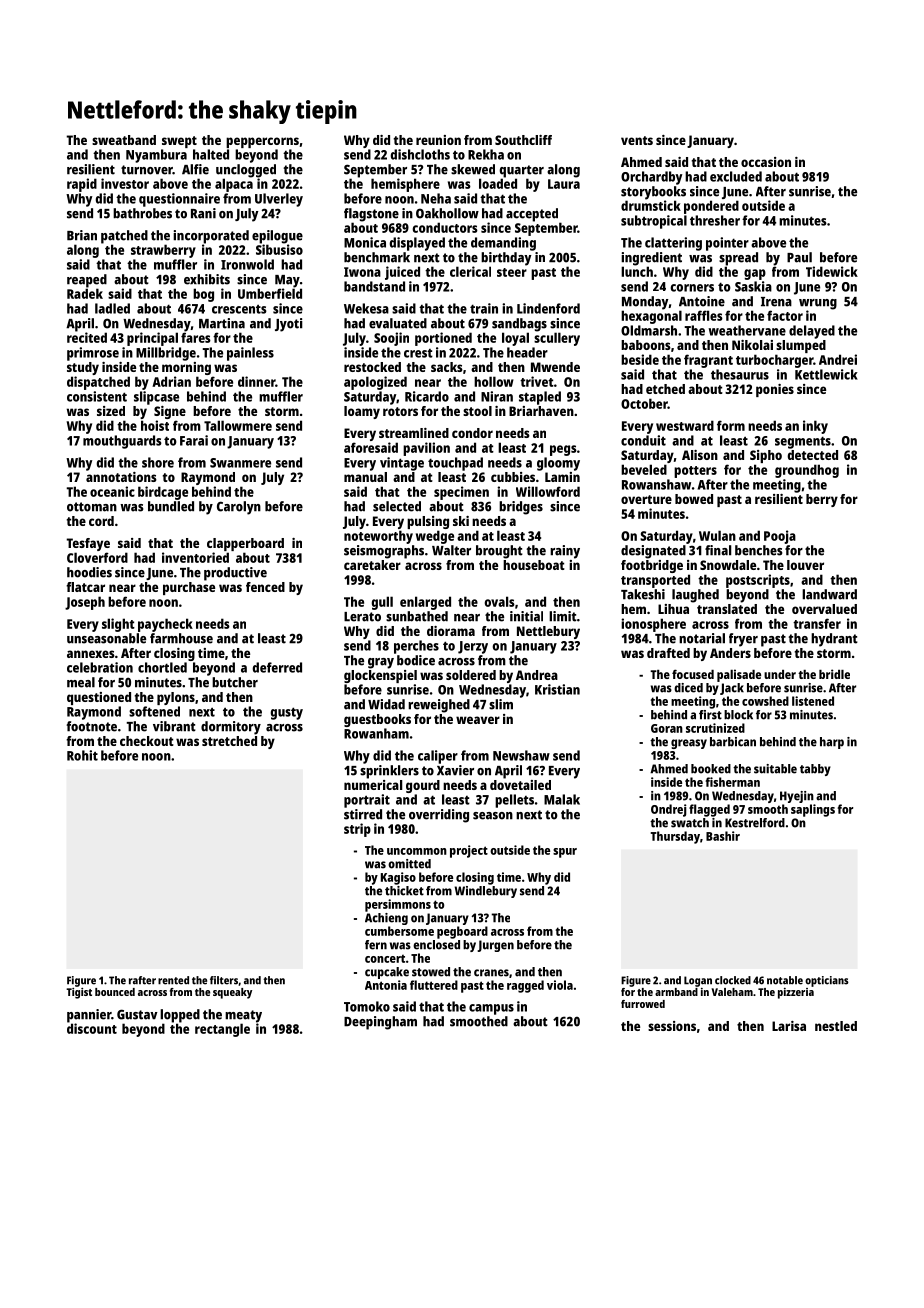  Describe the element at coordinates (834, 674) in the screenshot. I see `bridle` at that location.
